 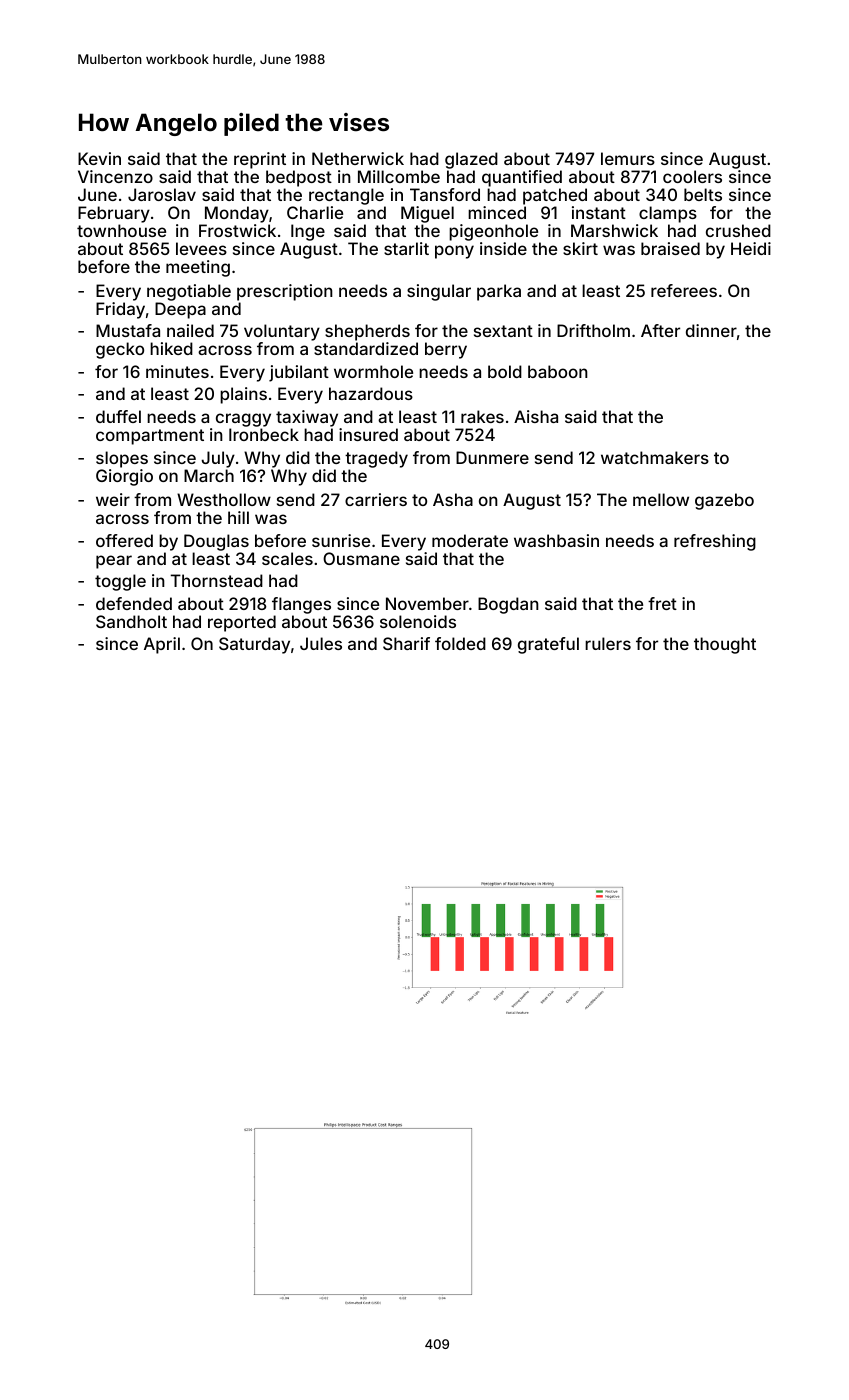 What do you see at coordinates (150, 437) in the screenshot?
I see `compartment` at bounding box center [150, 437].
